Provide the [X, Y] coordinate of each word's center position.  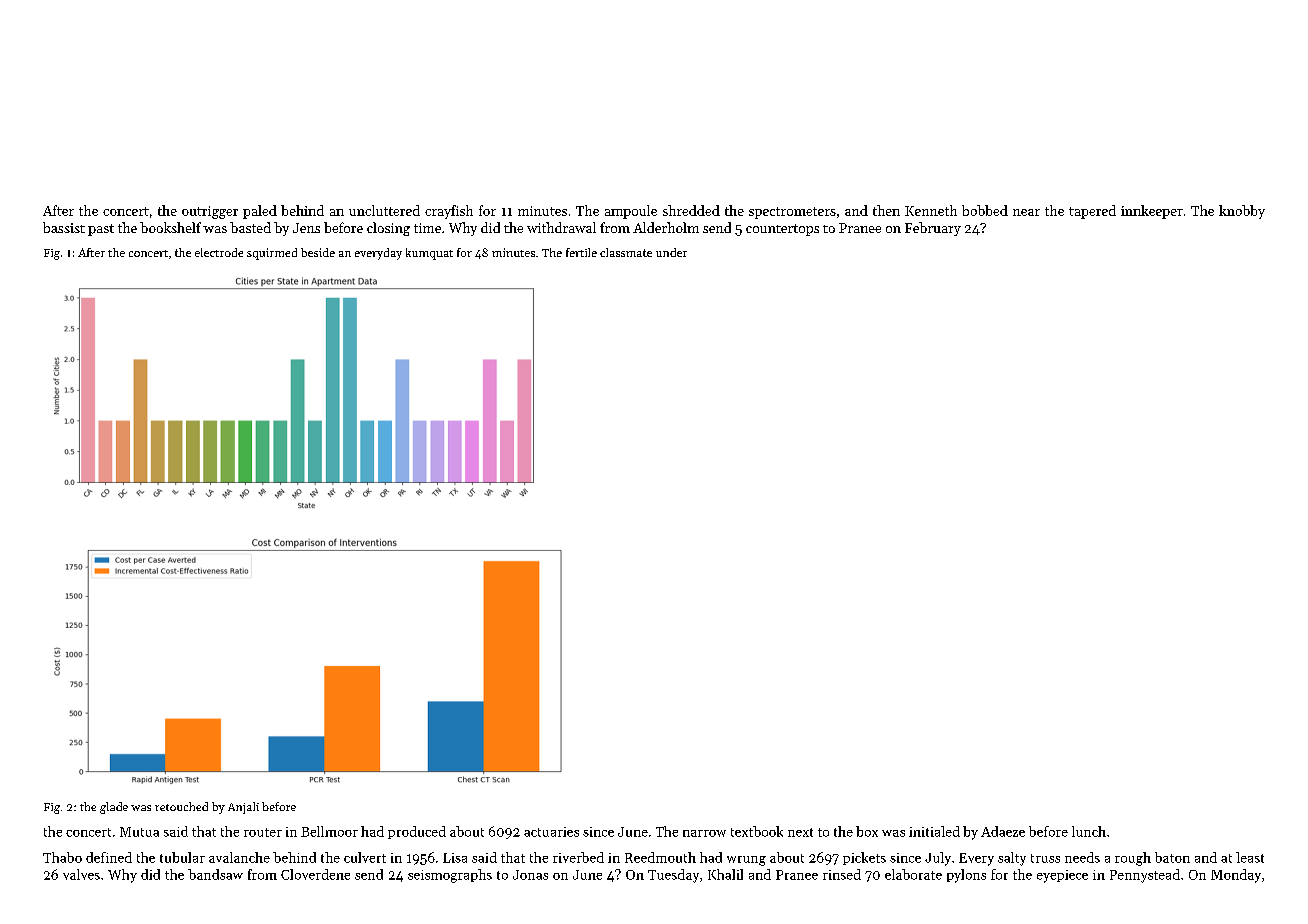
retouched [181, 806]
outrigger [210, 212]
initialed [934, 831]
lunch [1089, 831]
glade [114, 808]
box [867, 831]
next [800, 832]
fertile [581, 252]
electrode [219, 252]
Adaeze [1003, 831]
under [671, 252]
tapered [1092, 212]
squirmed [272, 254]
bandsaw [215, 874]
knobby [1242, 212]
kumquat [429, 254]
